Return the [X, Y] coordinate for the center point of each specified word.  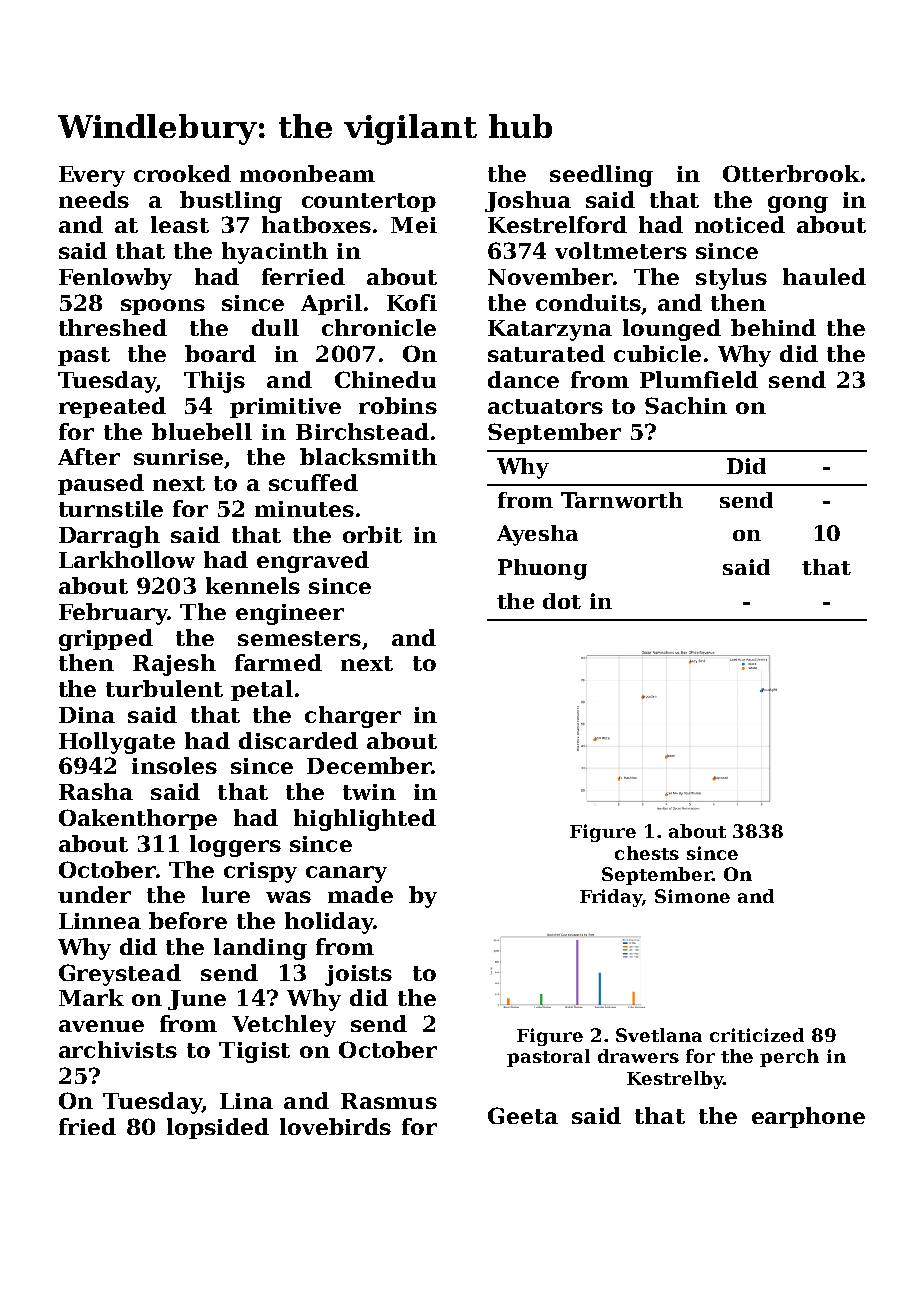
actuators [545, 406]
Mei [414, 225]
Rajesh [174, 665]
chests [647, 853]
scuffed [313, 482]
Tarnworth [622, 500]
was [288, 897]
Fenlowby [115, 279]
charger [353, 717]
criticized [757, 1035]
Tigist [254, 1052]
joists [358, 975]
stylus [731, 279]
